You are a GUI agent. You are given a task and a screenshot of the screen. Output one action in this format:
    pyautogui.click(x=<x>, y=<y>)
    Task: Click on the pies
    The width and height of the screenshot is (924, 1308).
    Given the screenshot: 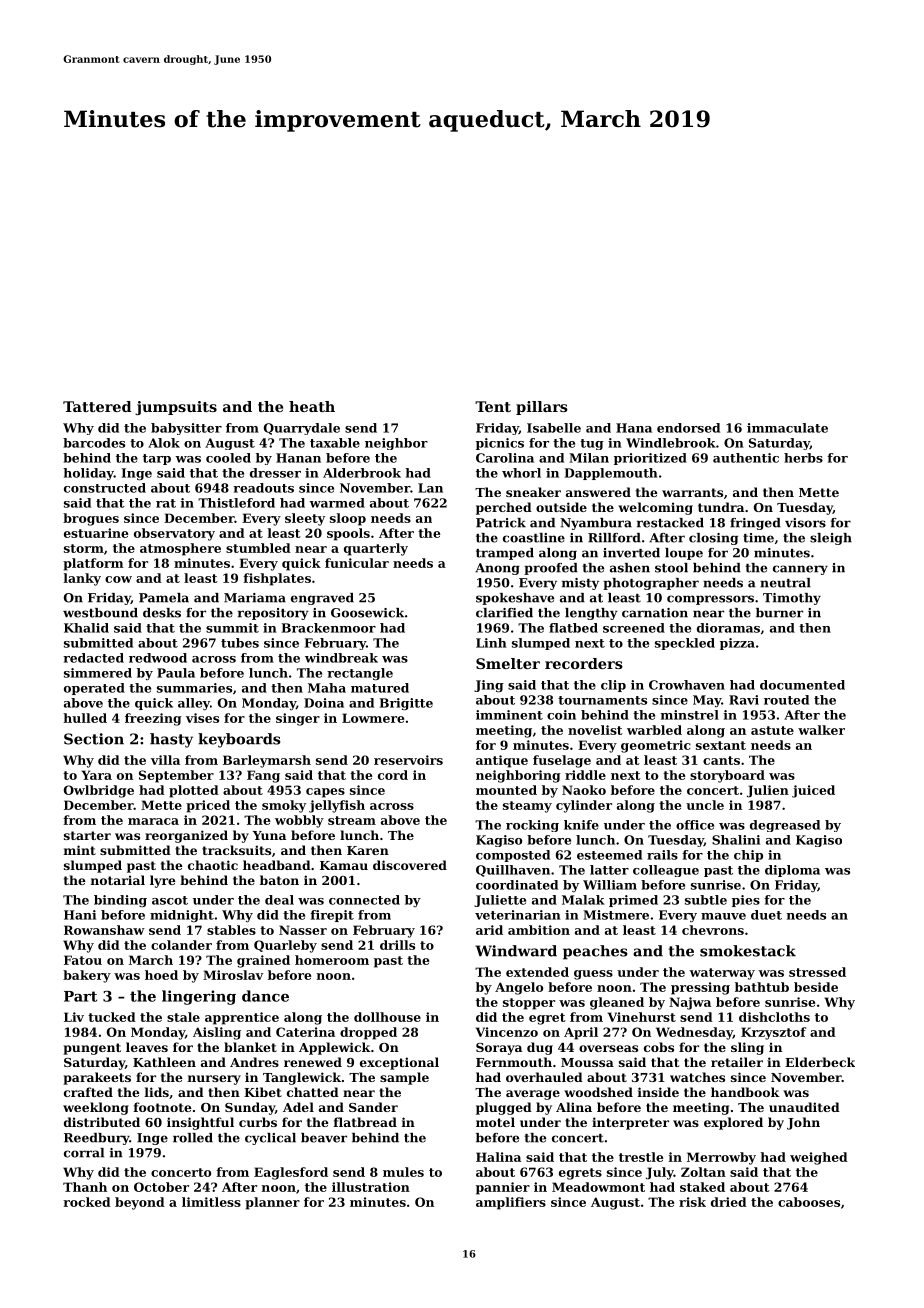 What is the action you would take?
    pyautogui.click(x=746, y=901)
